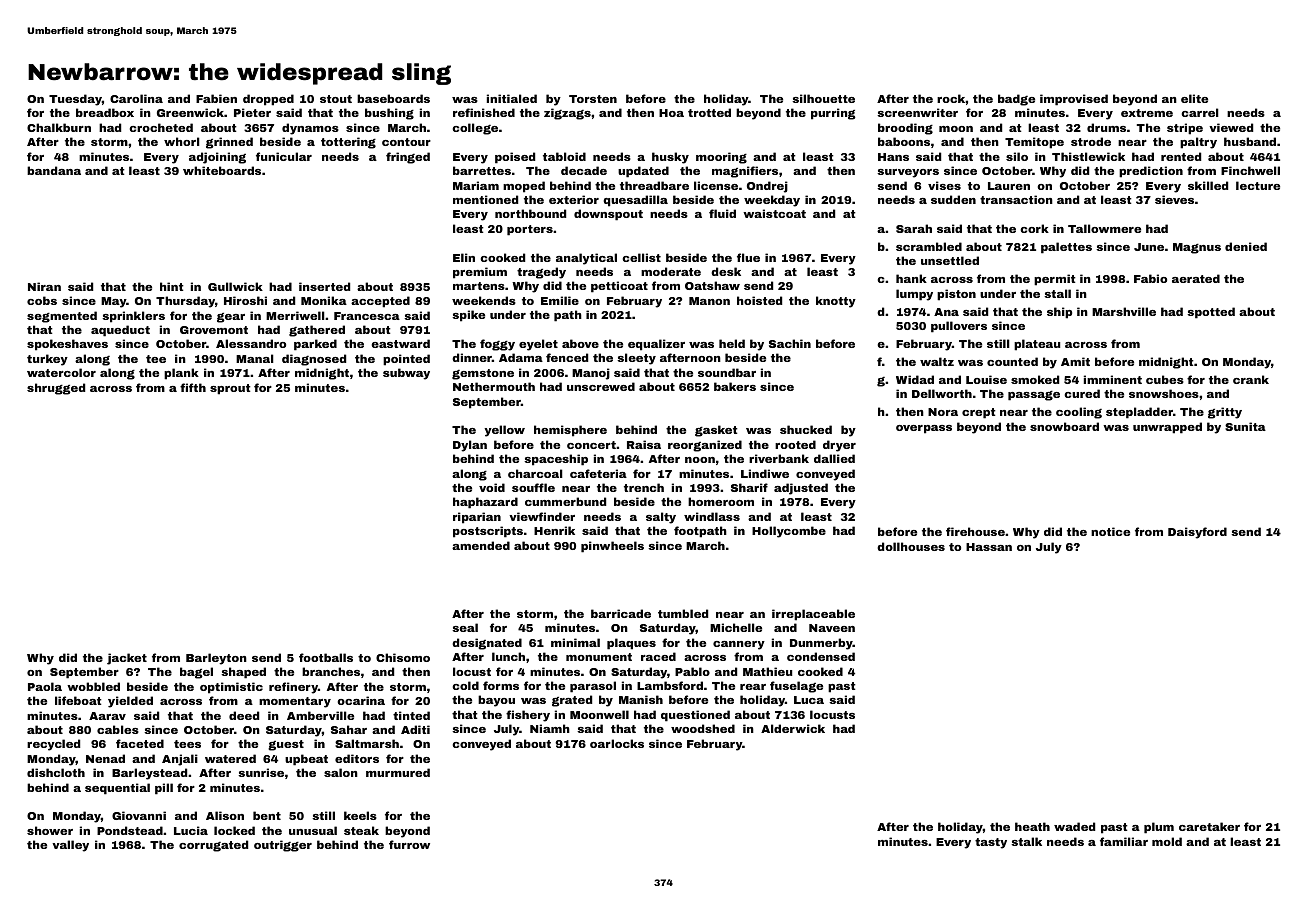 The height and width of the screenshot is (924, 1308). I want to click on skilled, so click(1208, 185).
